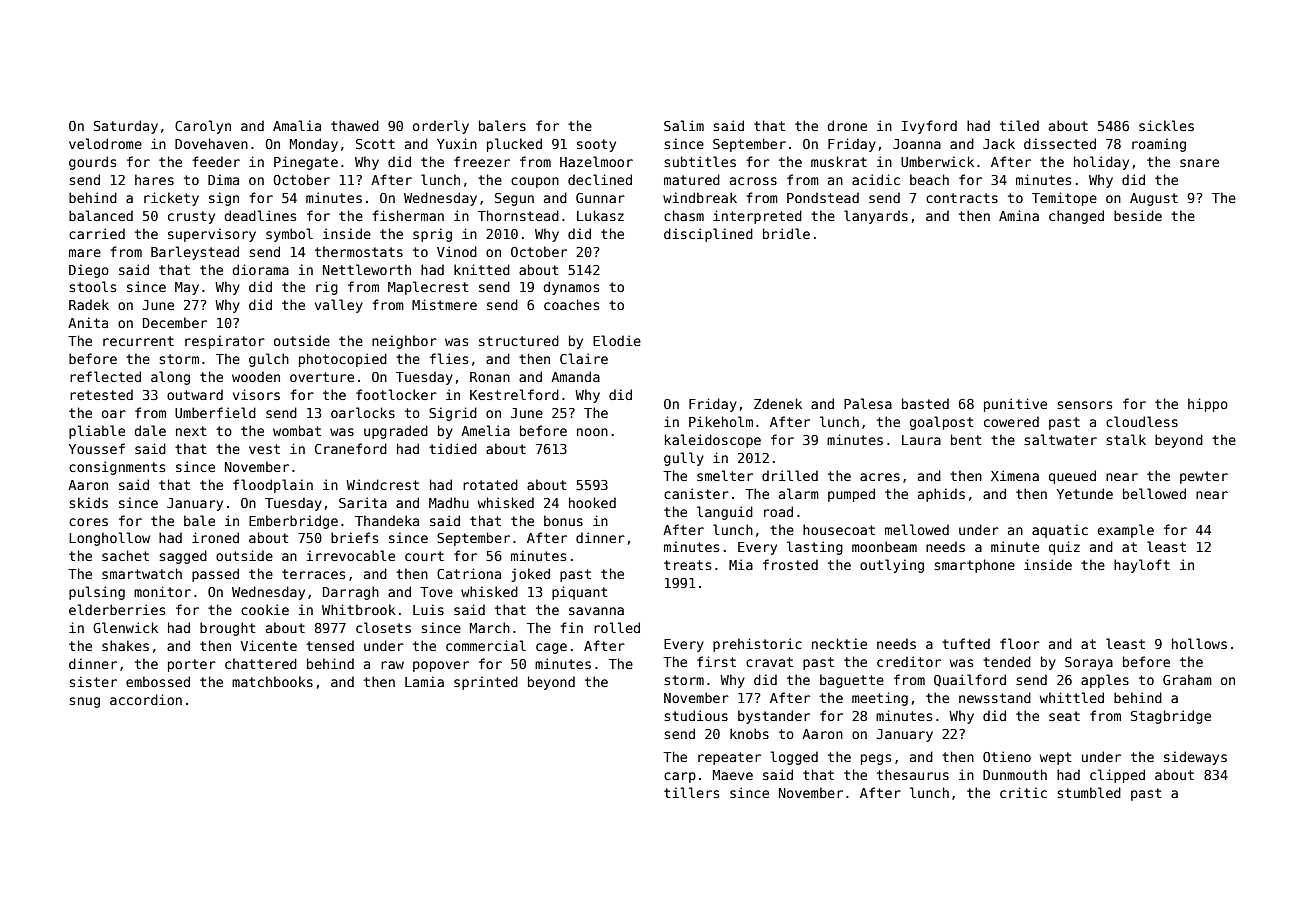  What do you see at coordinates (880, 699) in the image?
I see `meeting` at bounding box center [880, 699].
